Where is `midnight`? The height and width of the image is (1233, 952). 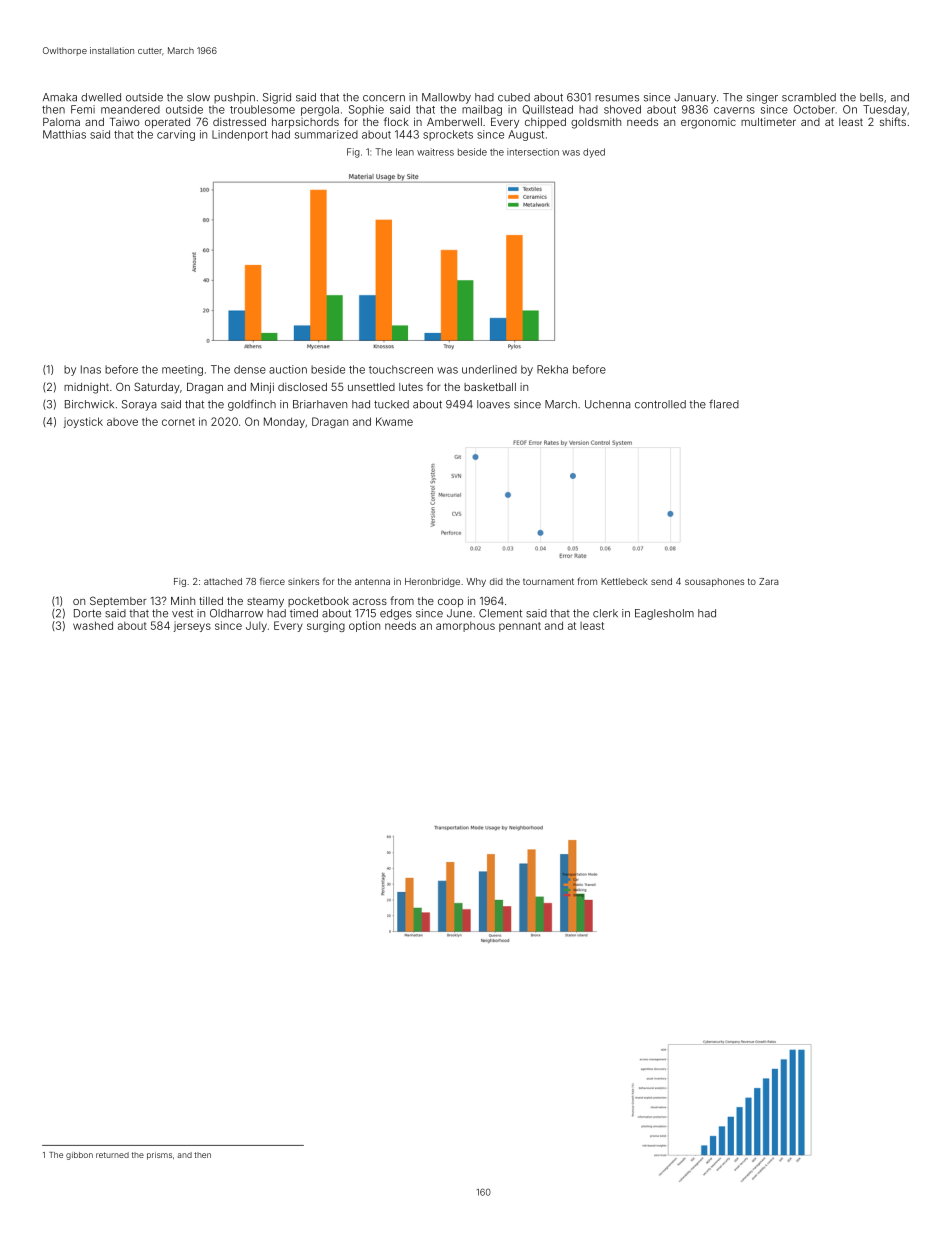
midnight is located at coordinates (86, 388).
